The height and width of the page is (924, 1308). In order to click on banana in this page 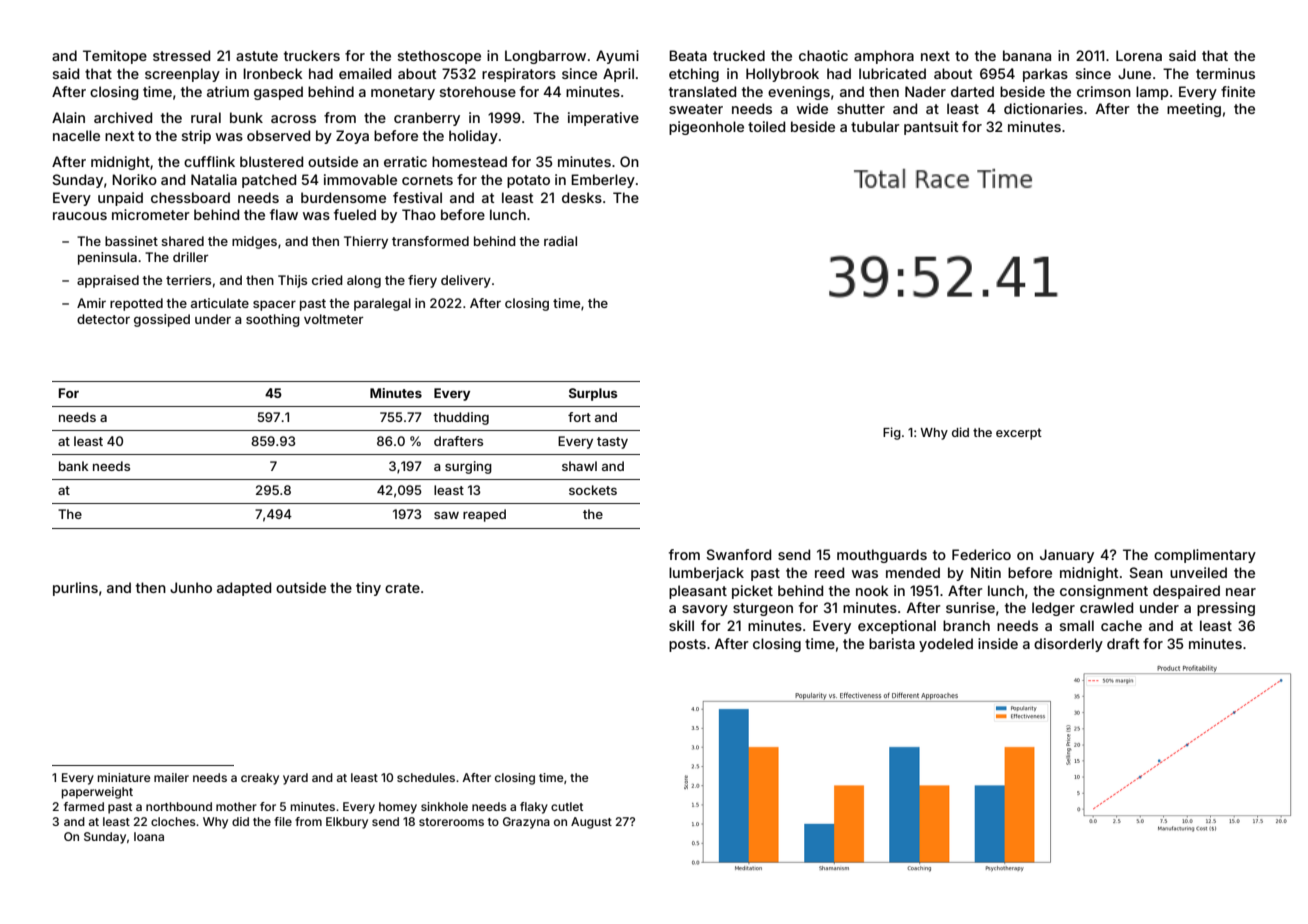, I will do `click(1027, 55)`.
